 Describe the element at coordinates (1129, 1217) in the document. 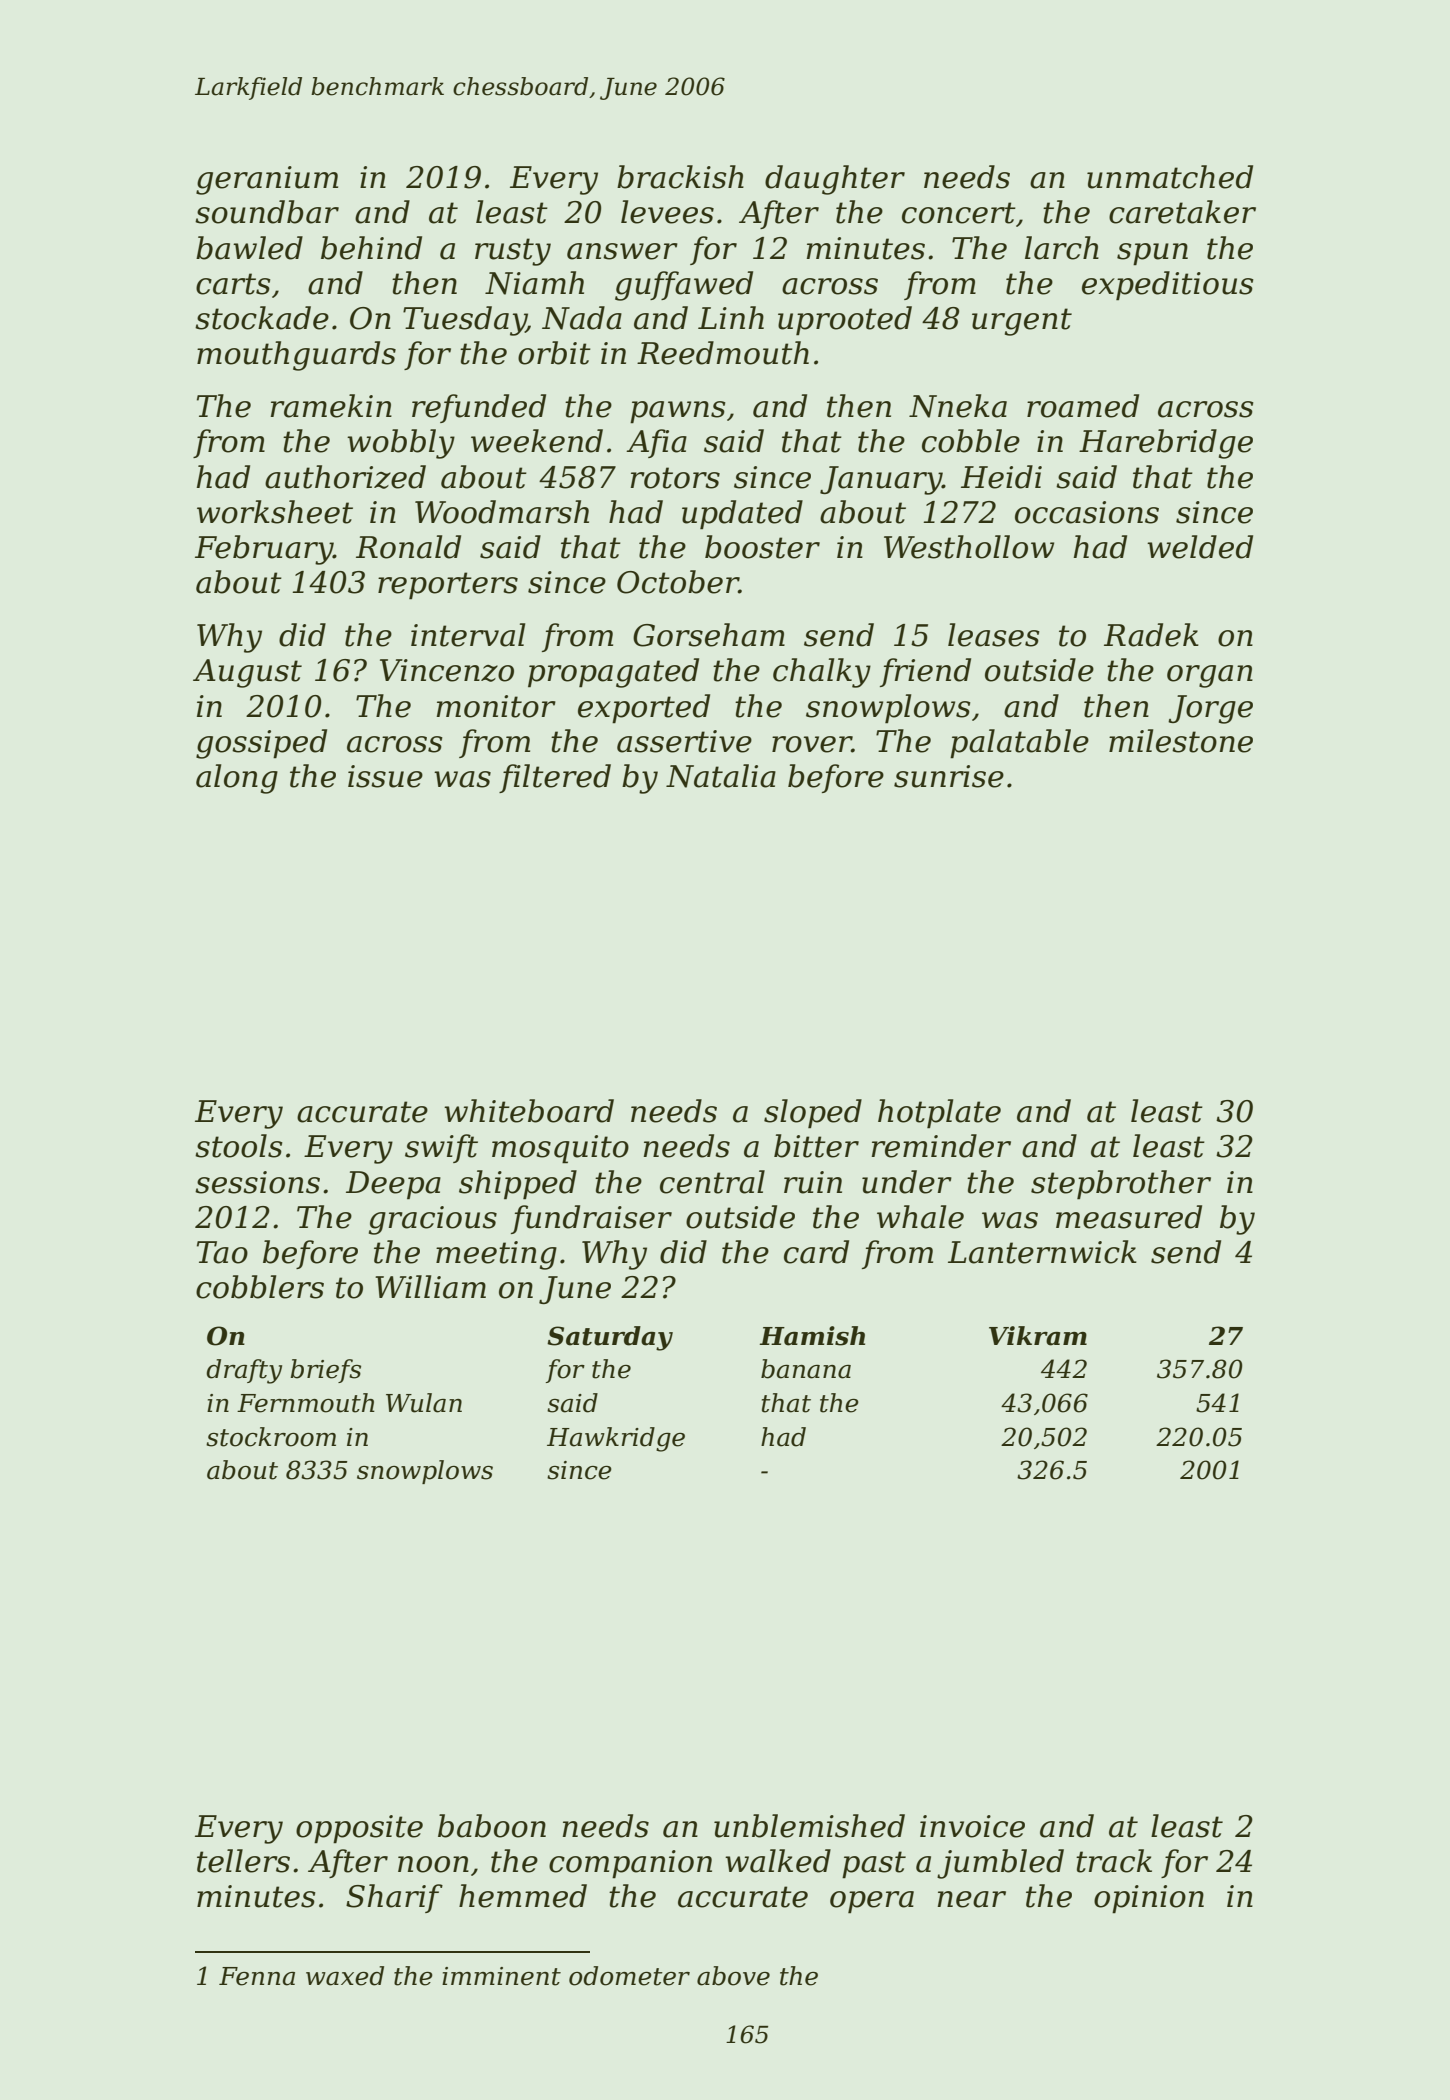

I see `measured` at that location.
